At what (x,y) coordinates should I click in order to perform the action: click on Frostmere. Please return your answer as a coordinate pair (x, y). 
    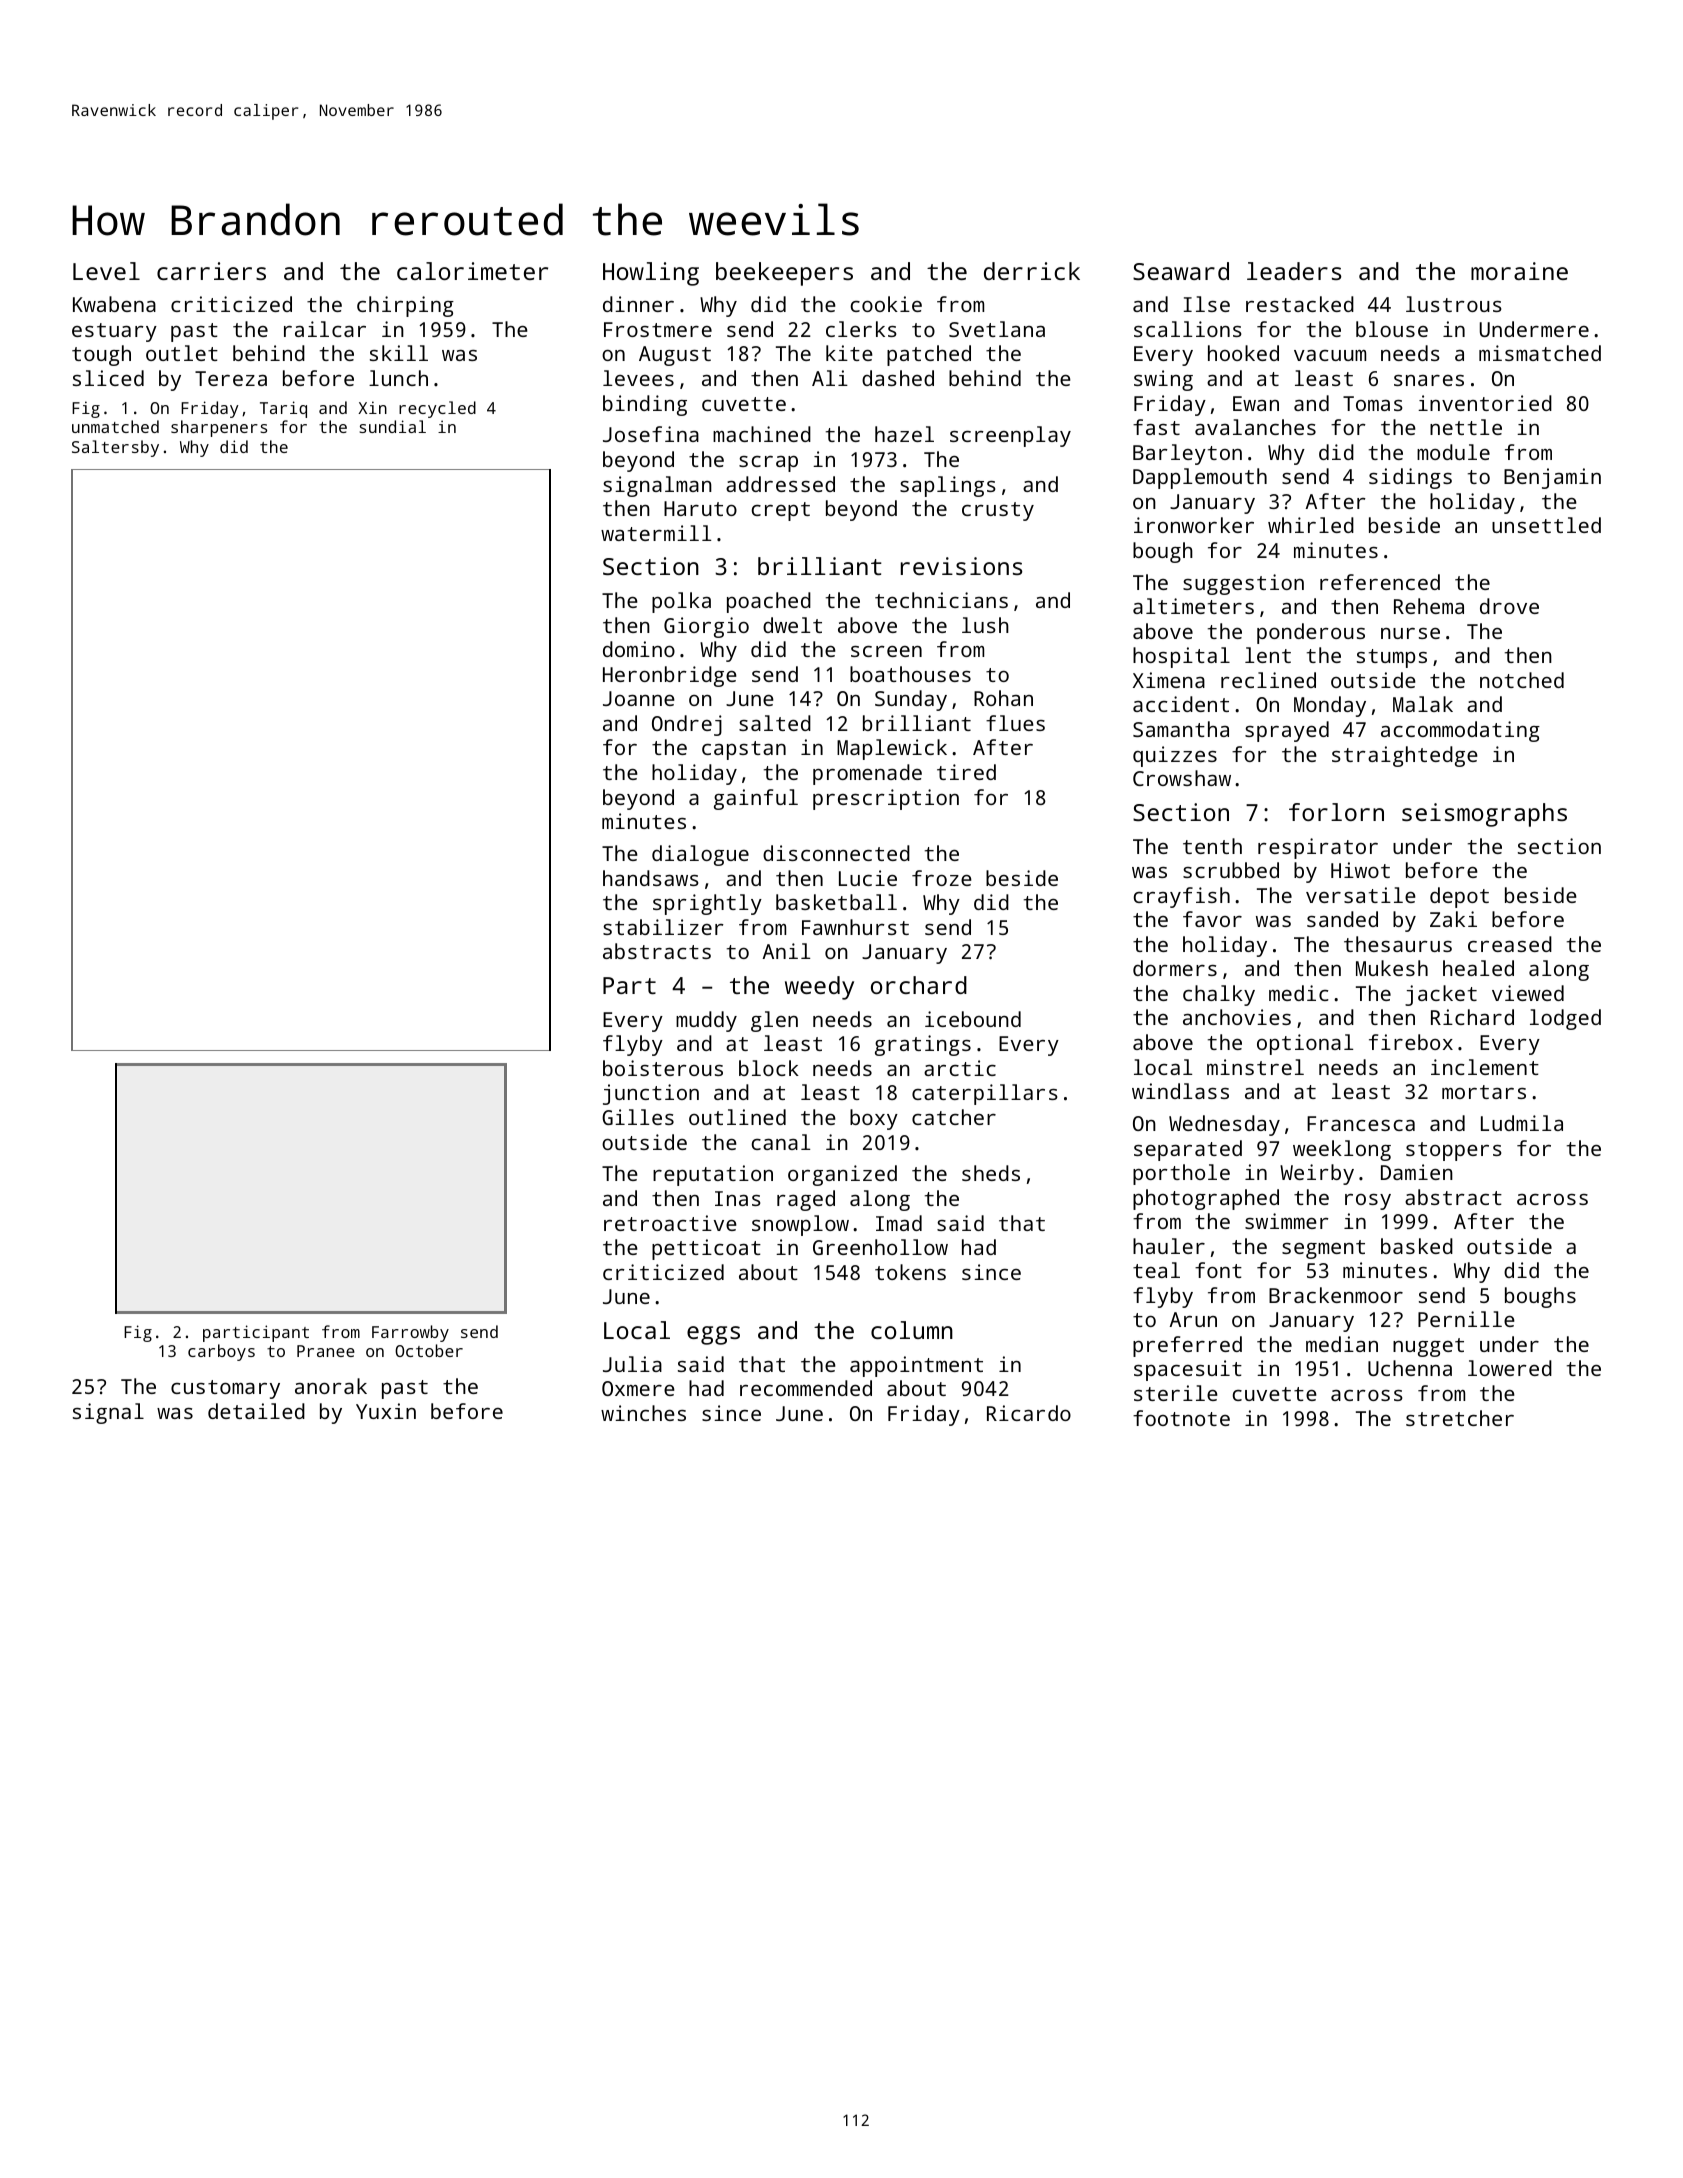
    Looking at the image, I should click on (658, 329).
